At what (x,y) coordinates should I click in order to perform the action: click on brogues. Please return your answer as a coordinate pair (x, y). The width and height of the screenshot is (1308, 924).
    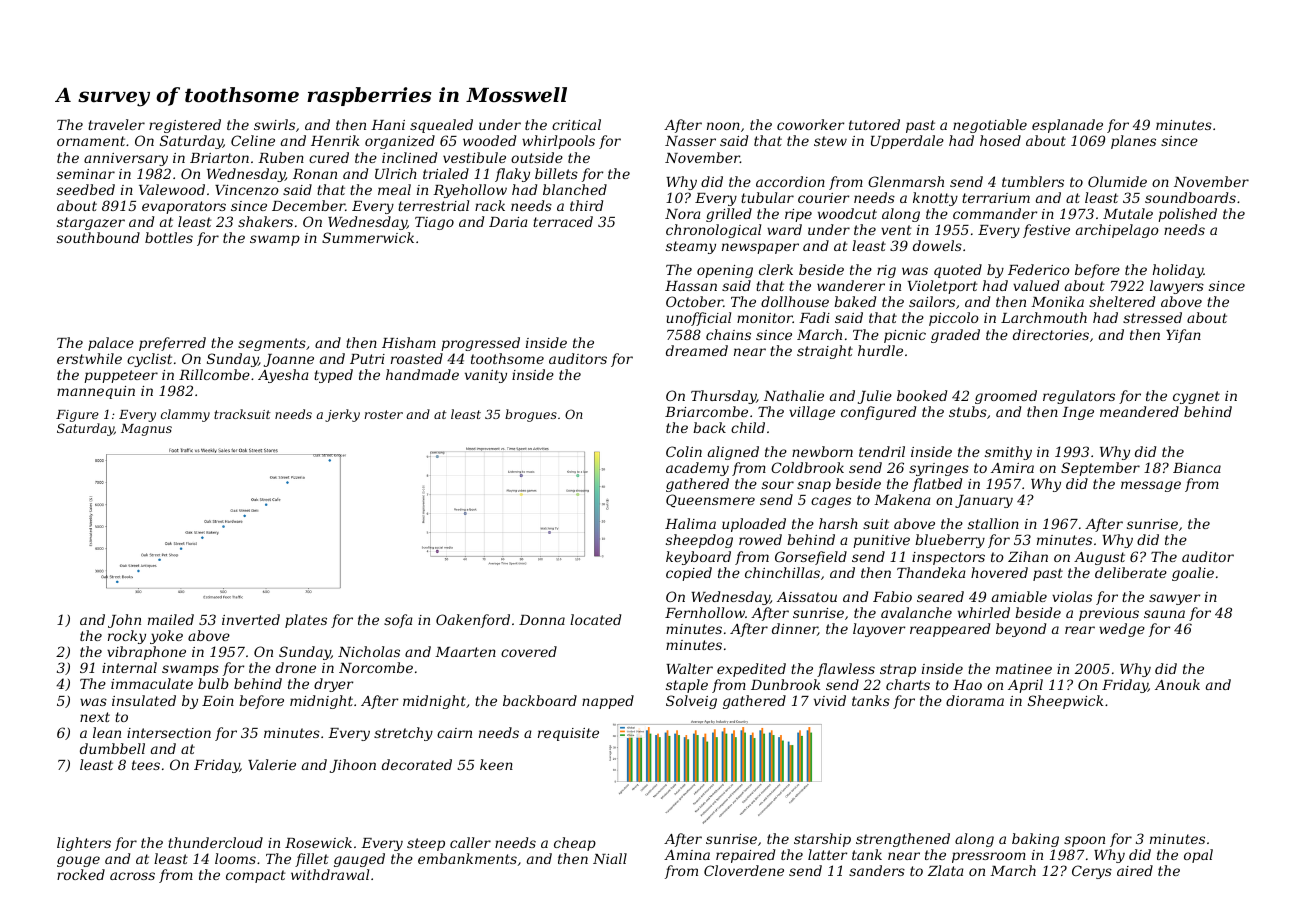
    Looking at the image, I should click on (531, 415).
